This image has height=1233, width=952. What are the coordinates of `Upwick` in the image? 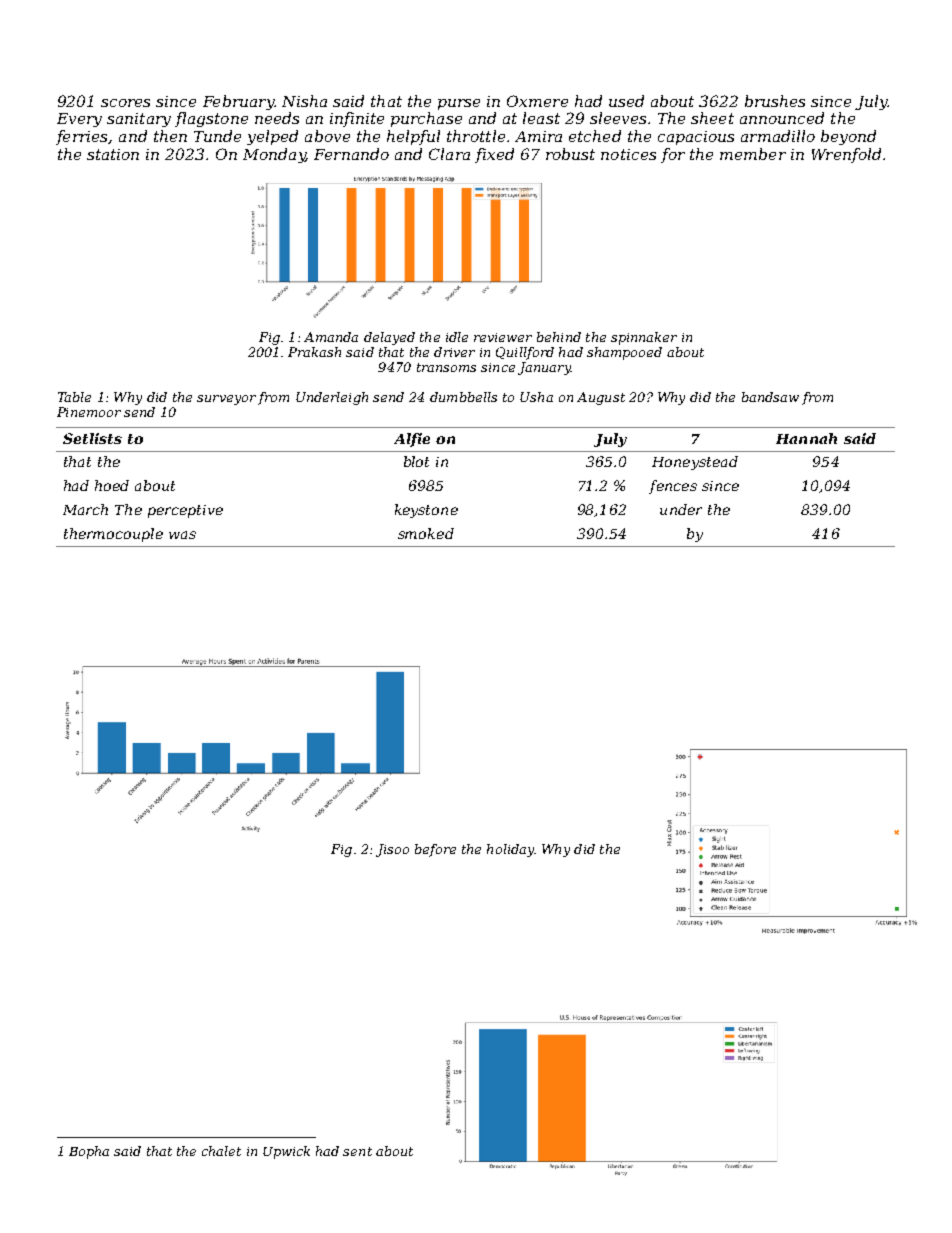 It's located at (286, 1152).
